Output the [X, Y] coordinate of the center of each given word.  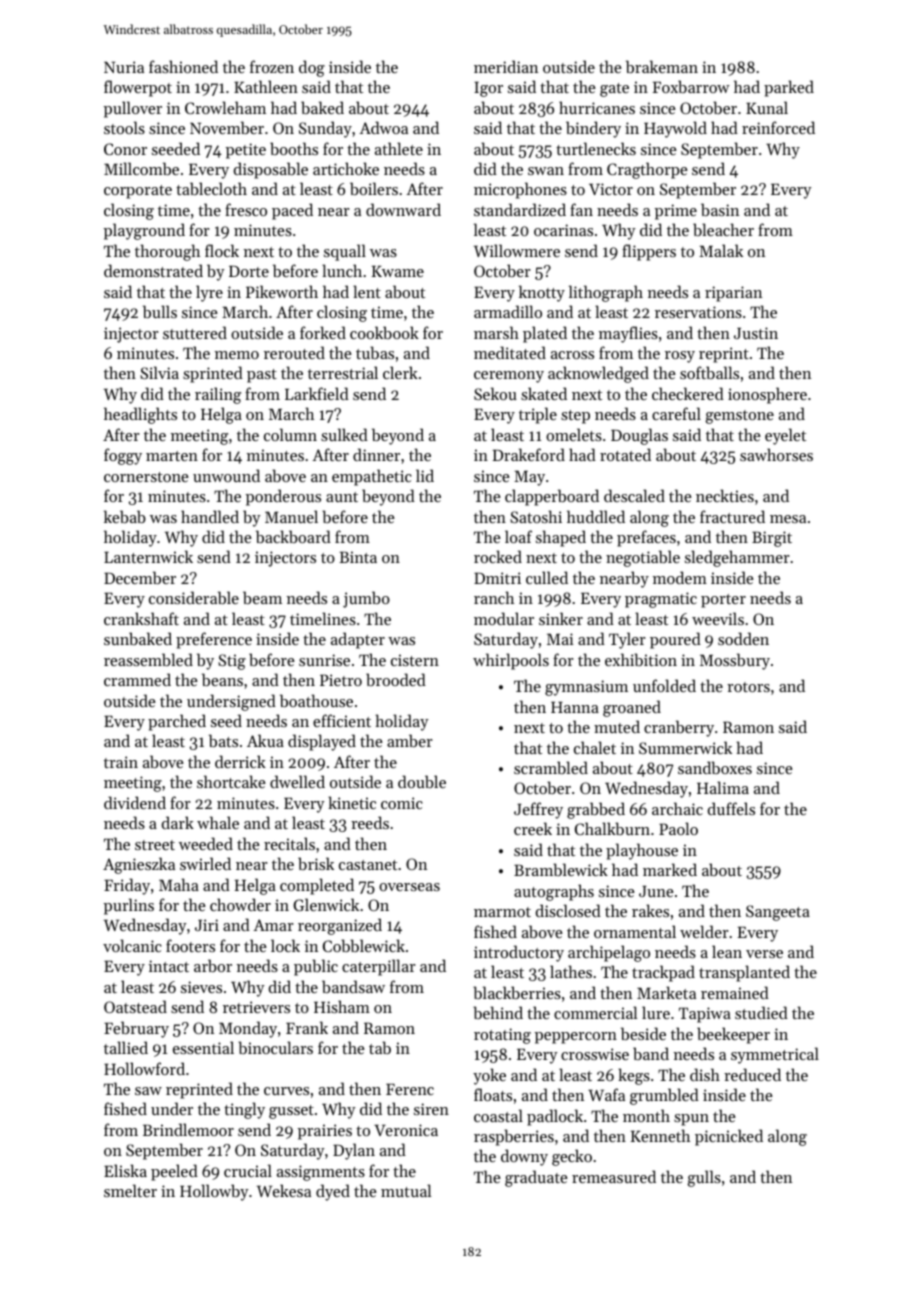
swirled [205, 863]
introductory [519, 953]
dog [312, 68]
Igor [488, 89]
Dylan [354, 1151]
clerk [400, 372]
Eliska [125, 1170]
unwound [226, 475]
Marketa [666, 992]
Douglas [639, 436]
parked [789, 88]
